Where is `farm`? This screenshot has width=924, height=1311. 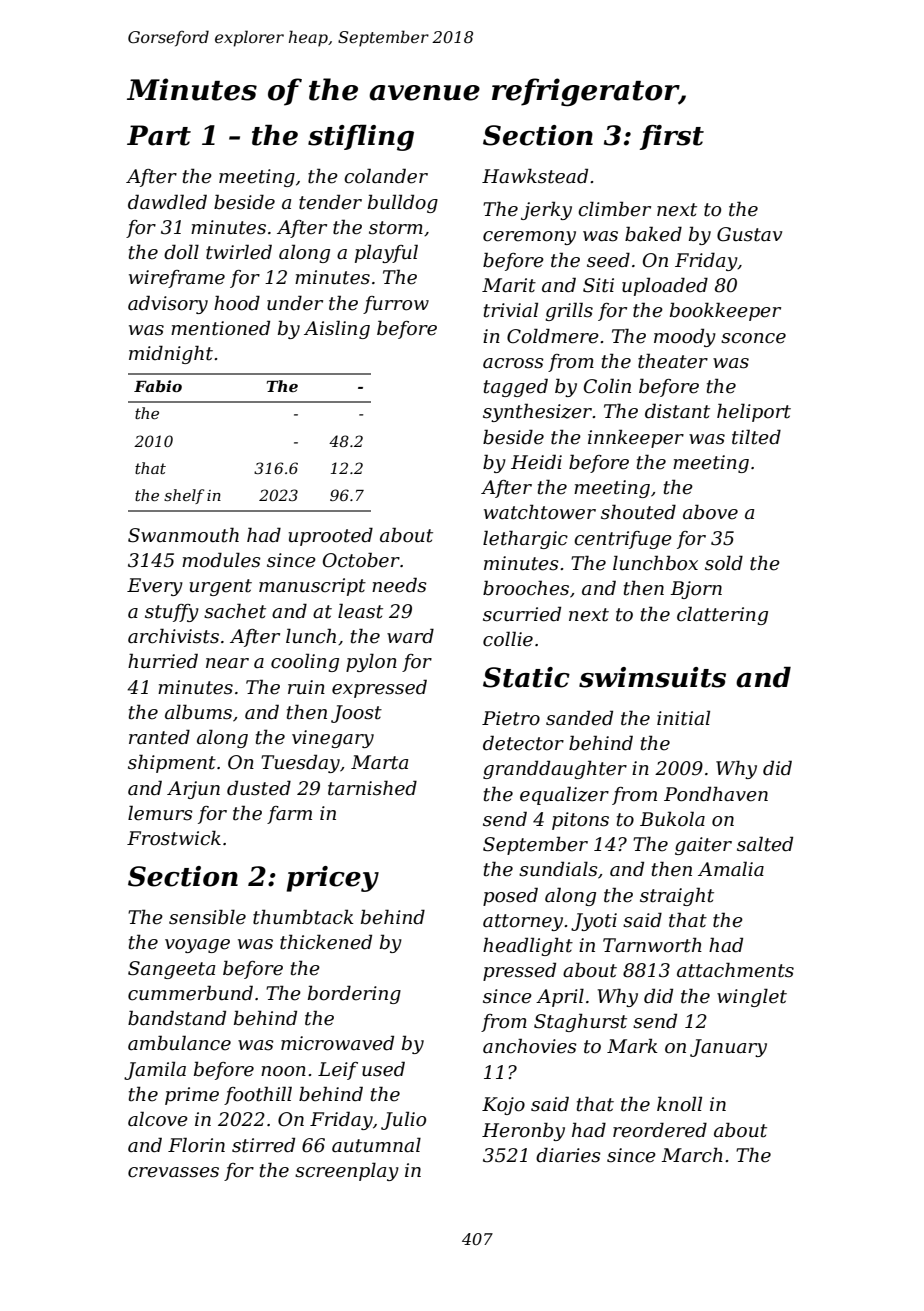
farm is located at coordinates (289, 815).
